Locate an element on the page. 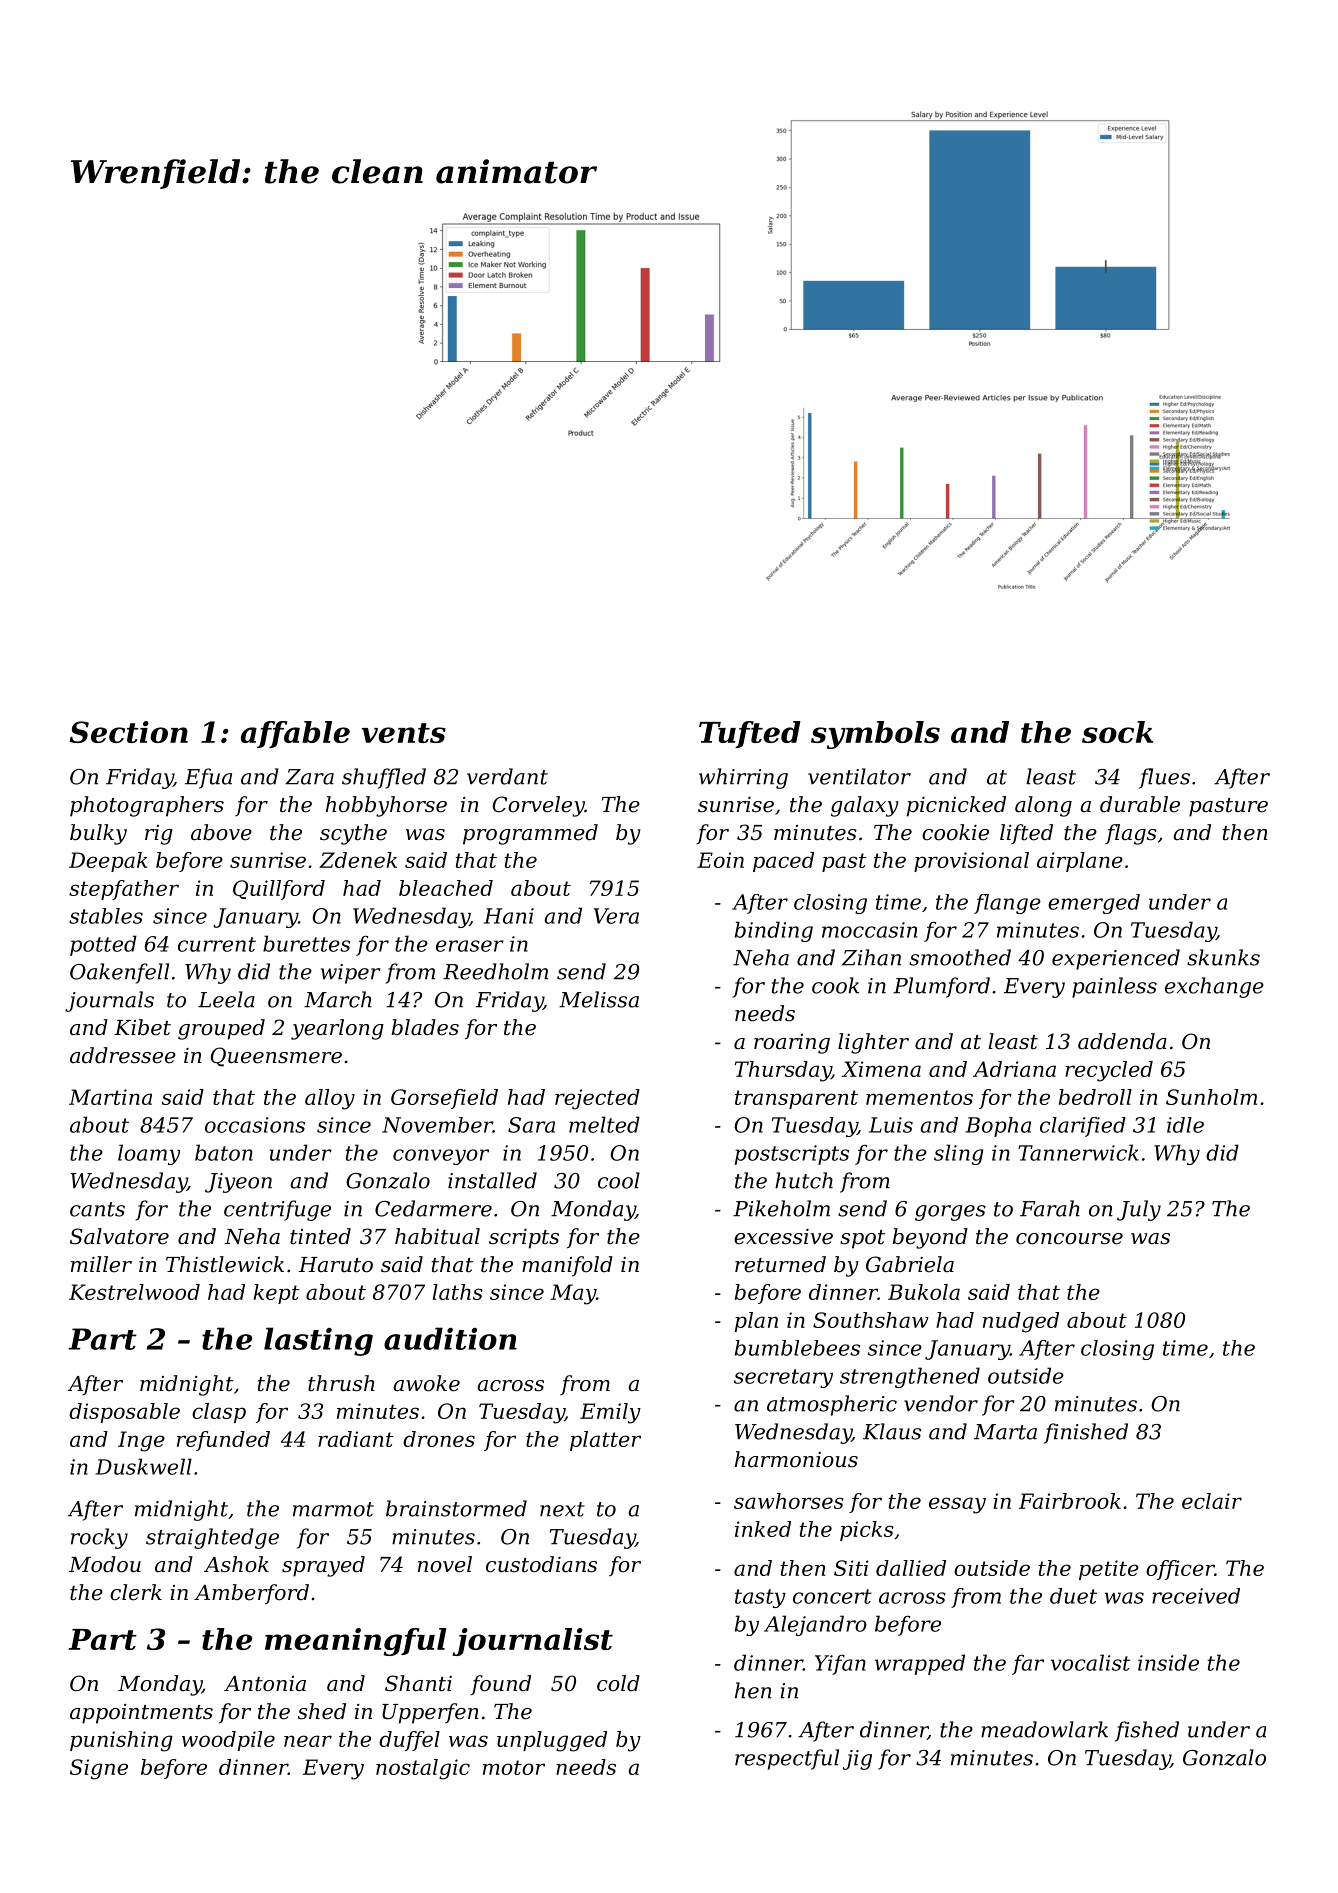 This image has height=1893, width=1338. symbols is located at coordinates (875, 735).
